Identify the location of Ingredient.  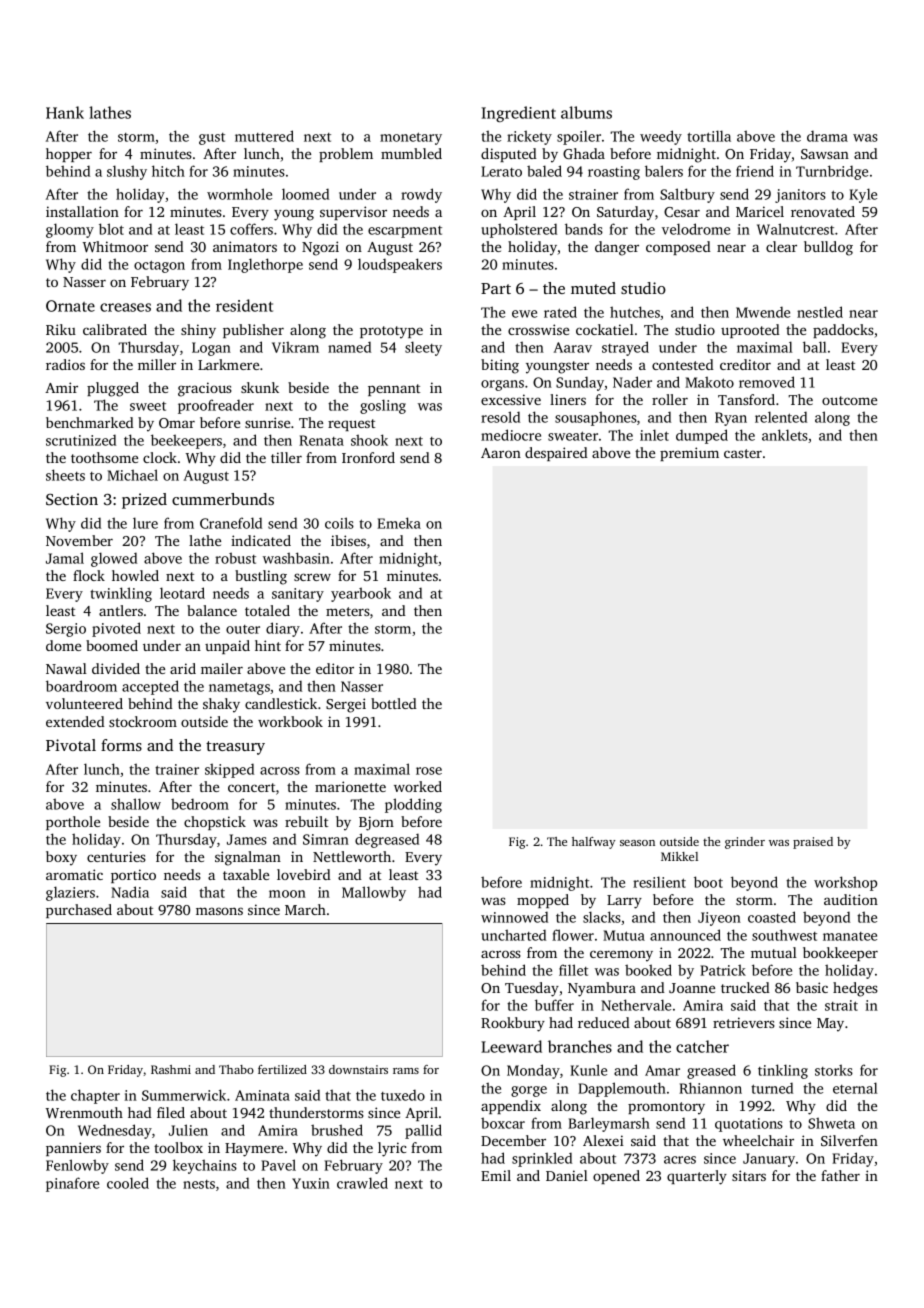
(519, 114).
